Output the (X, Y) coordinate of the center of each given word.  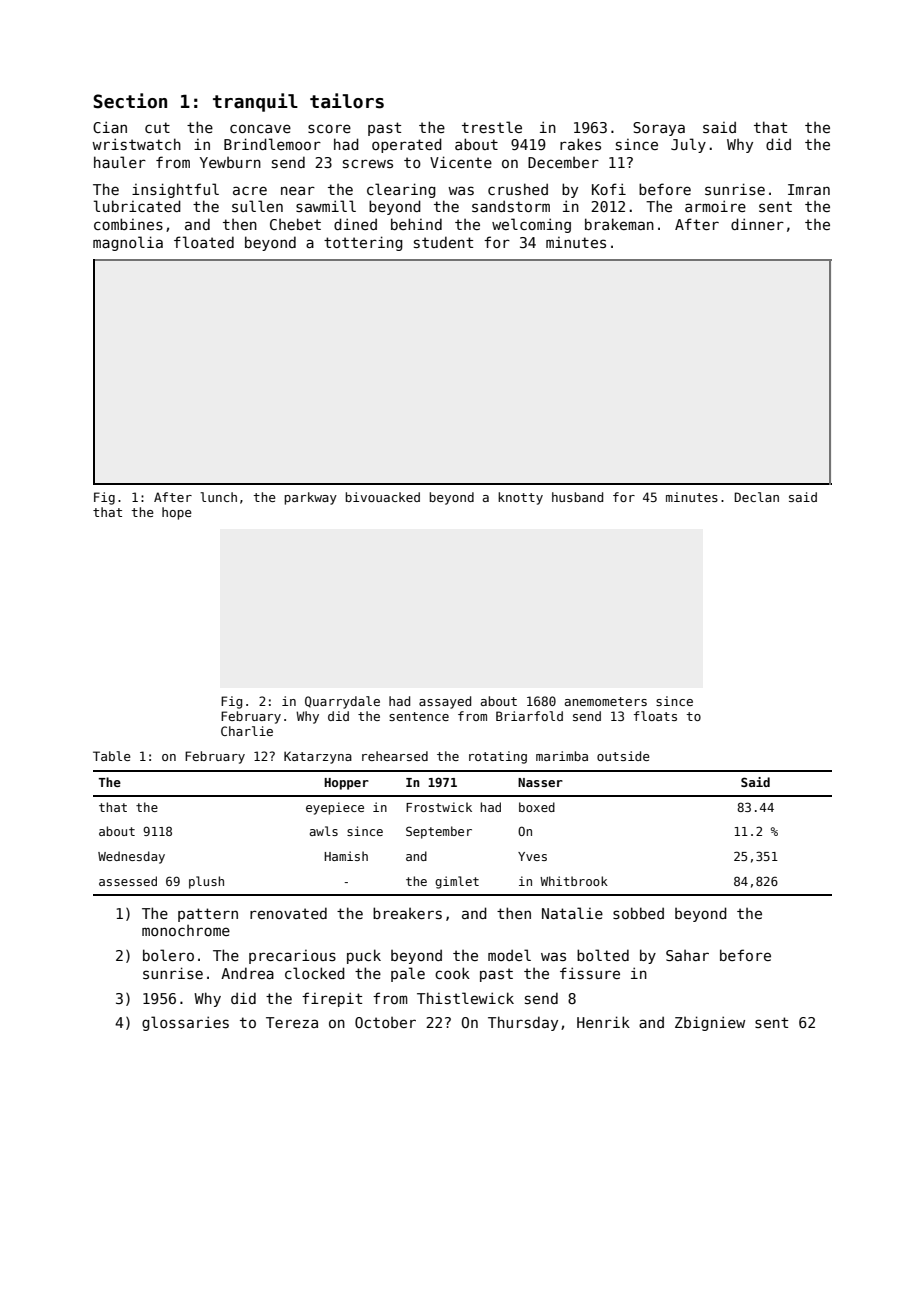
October (385, 1022)
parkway (310, 498)
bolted (603, 955)
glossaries (185, 1023)
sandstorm (511, 206)
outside (623, 756)
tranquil (255, 102)
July (688, 145)
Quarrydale (342, 702)
